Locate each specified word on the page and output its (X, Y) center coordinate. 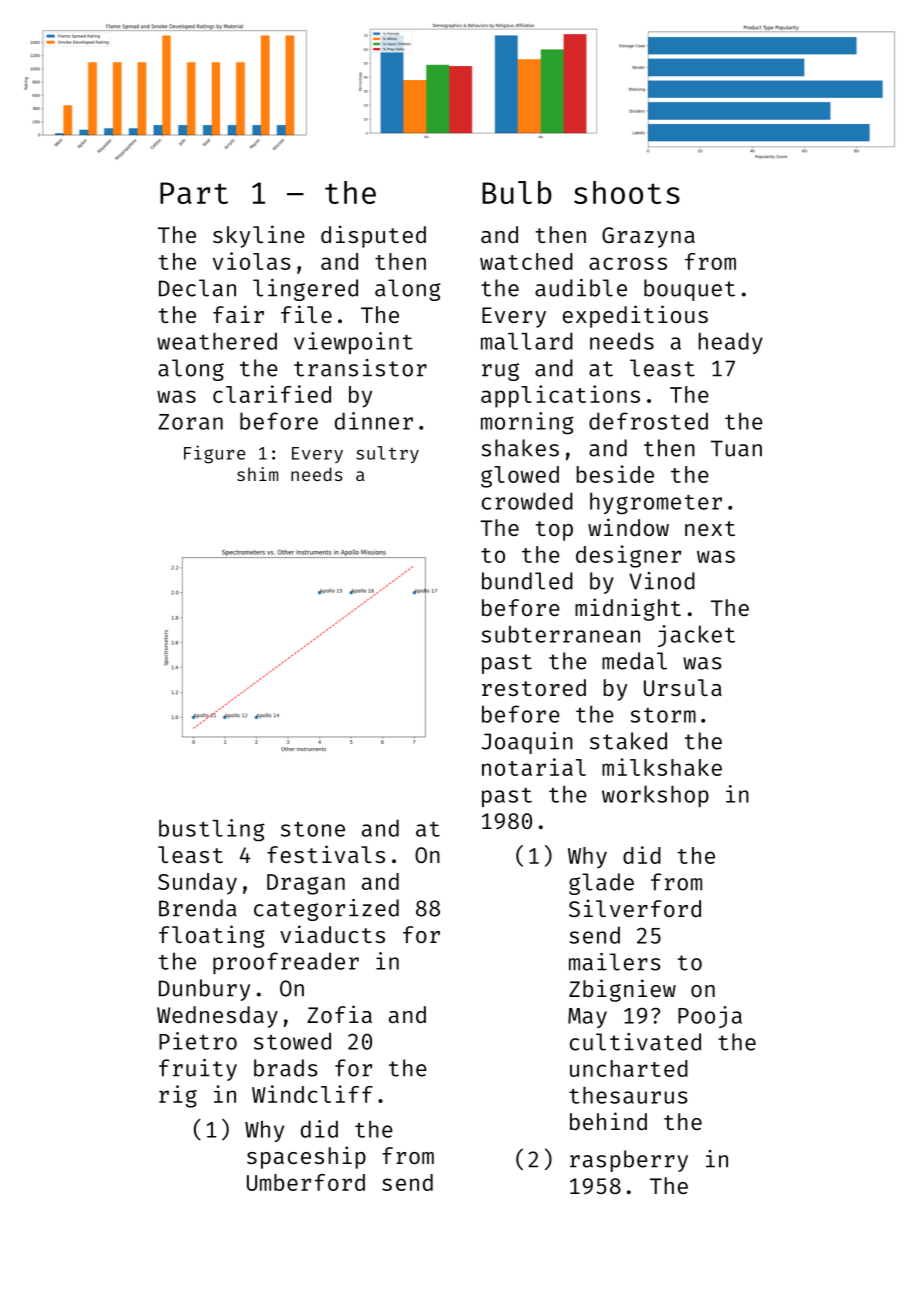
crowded (527, 501)
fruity (198, 1070)
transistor (360, 368)
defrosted (648, 421)
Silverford (635, 908)
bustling (212, 830)
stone (313, 829)
